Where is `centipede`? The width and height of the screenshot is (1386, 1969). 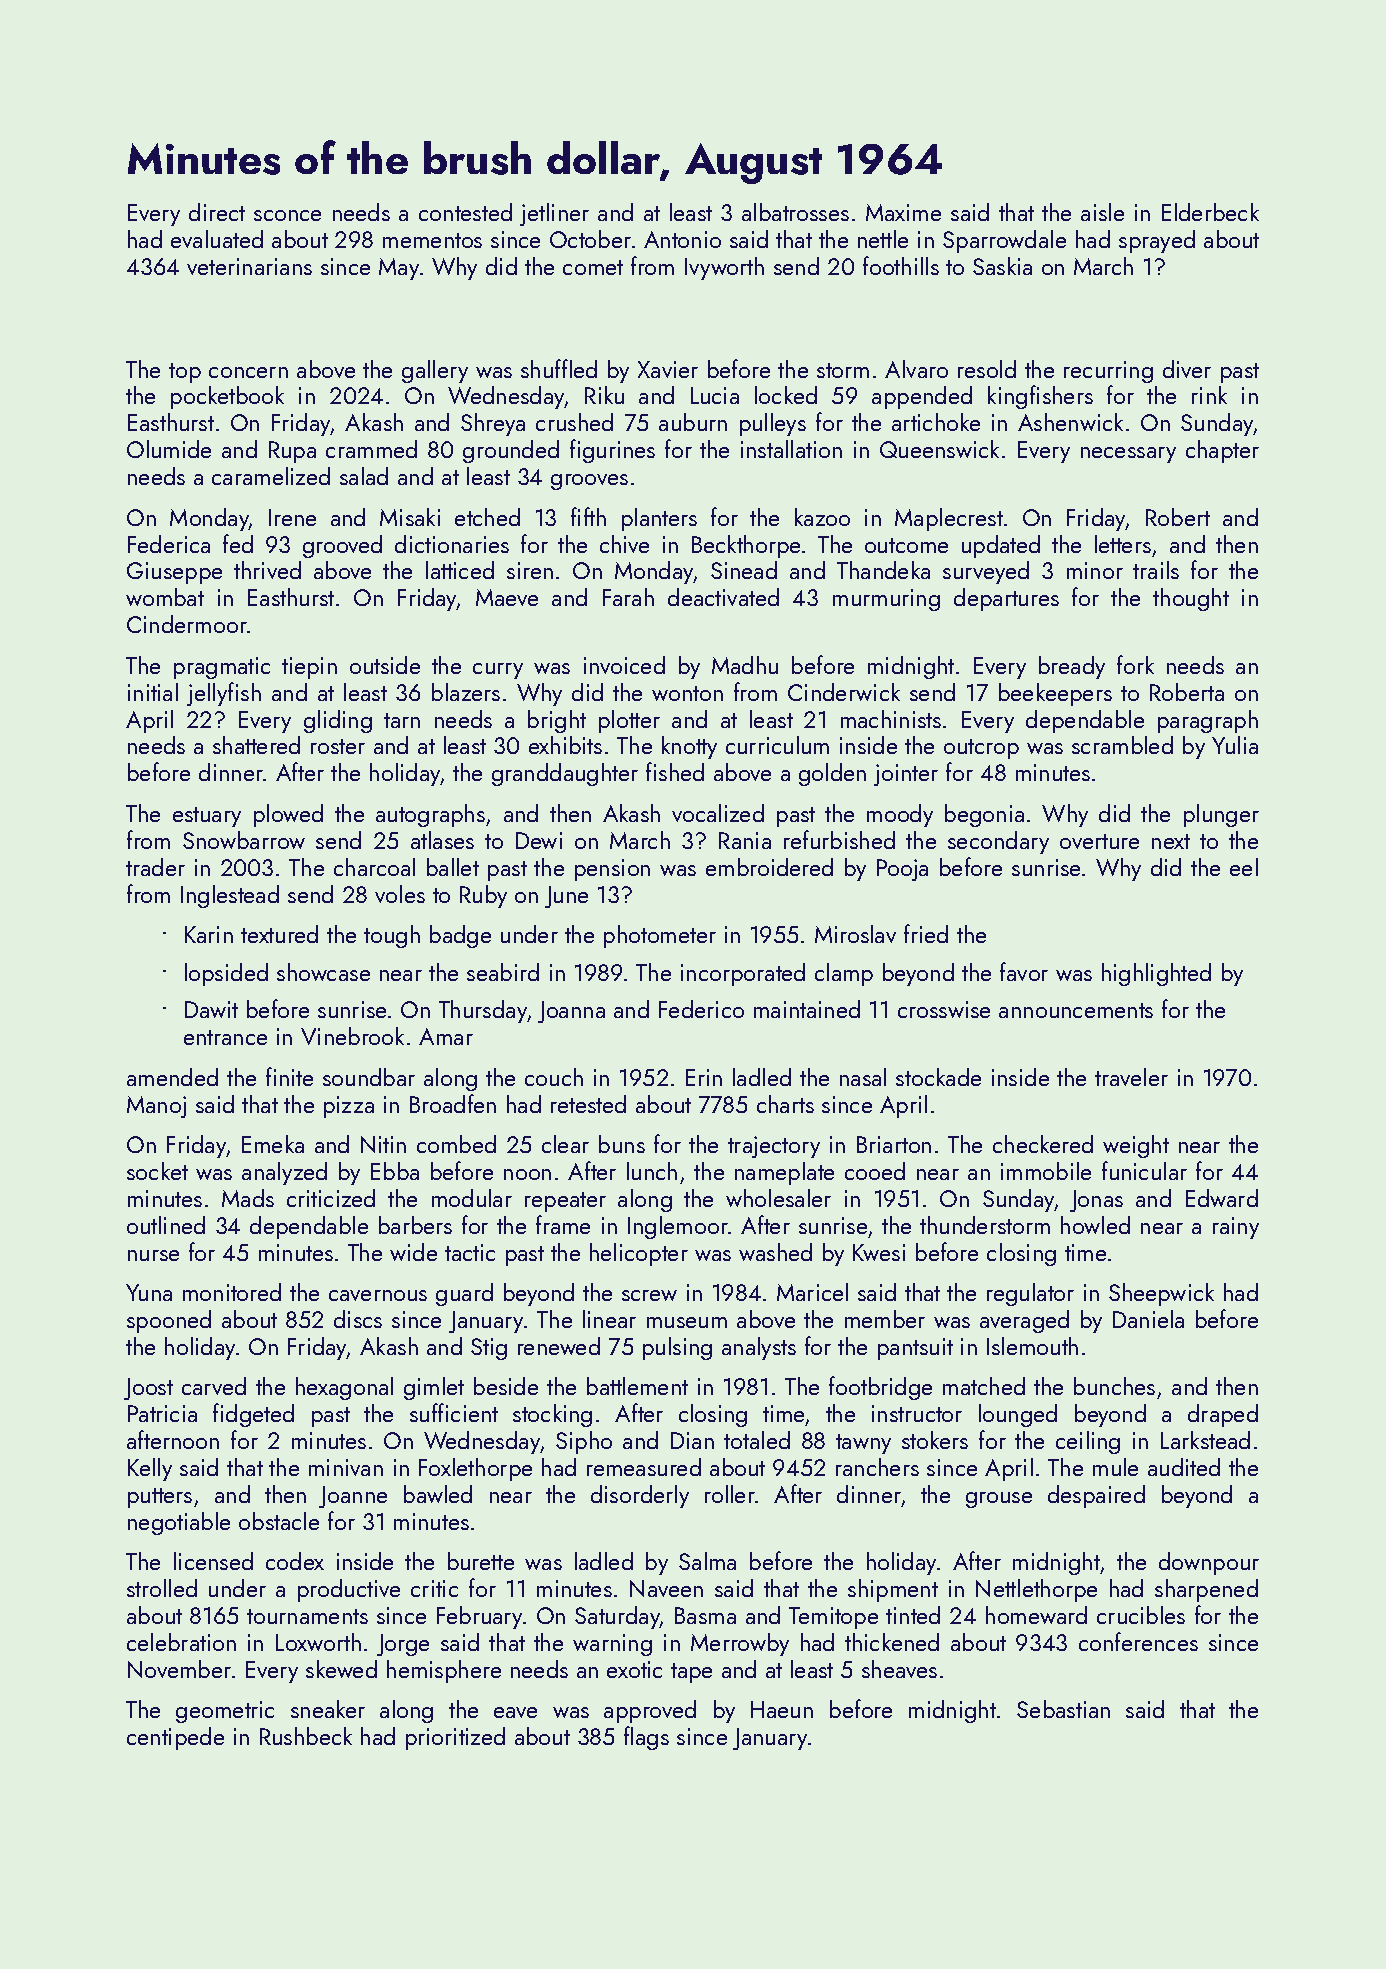 centipede is located at coordinates (175, 1738).
